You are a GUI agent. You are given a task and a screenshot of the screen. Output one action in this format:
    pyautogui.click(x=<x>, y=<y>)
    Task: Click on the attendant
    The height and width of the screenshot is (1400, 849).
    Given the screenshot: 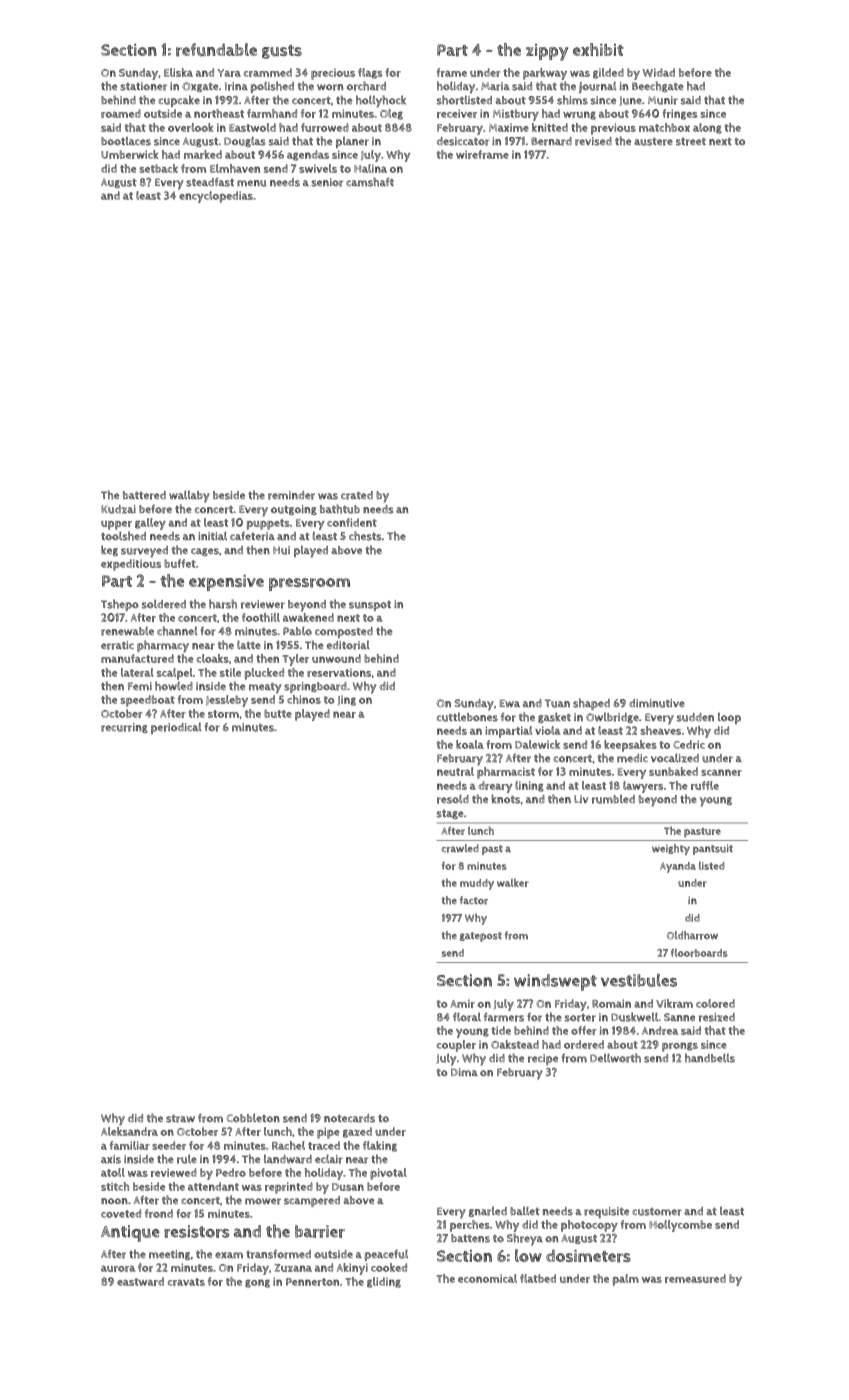 What is the action you would take?
    pyautogui.click(x=213, y=1186)
